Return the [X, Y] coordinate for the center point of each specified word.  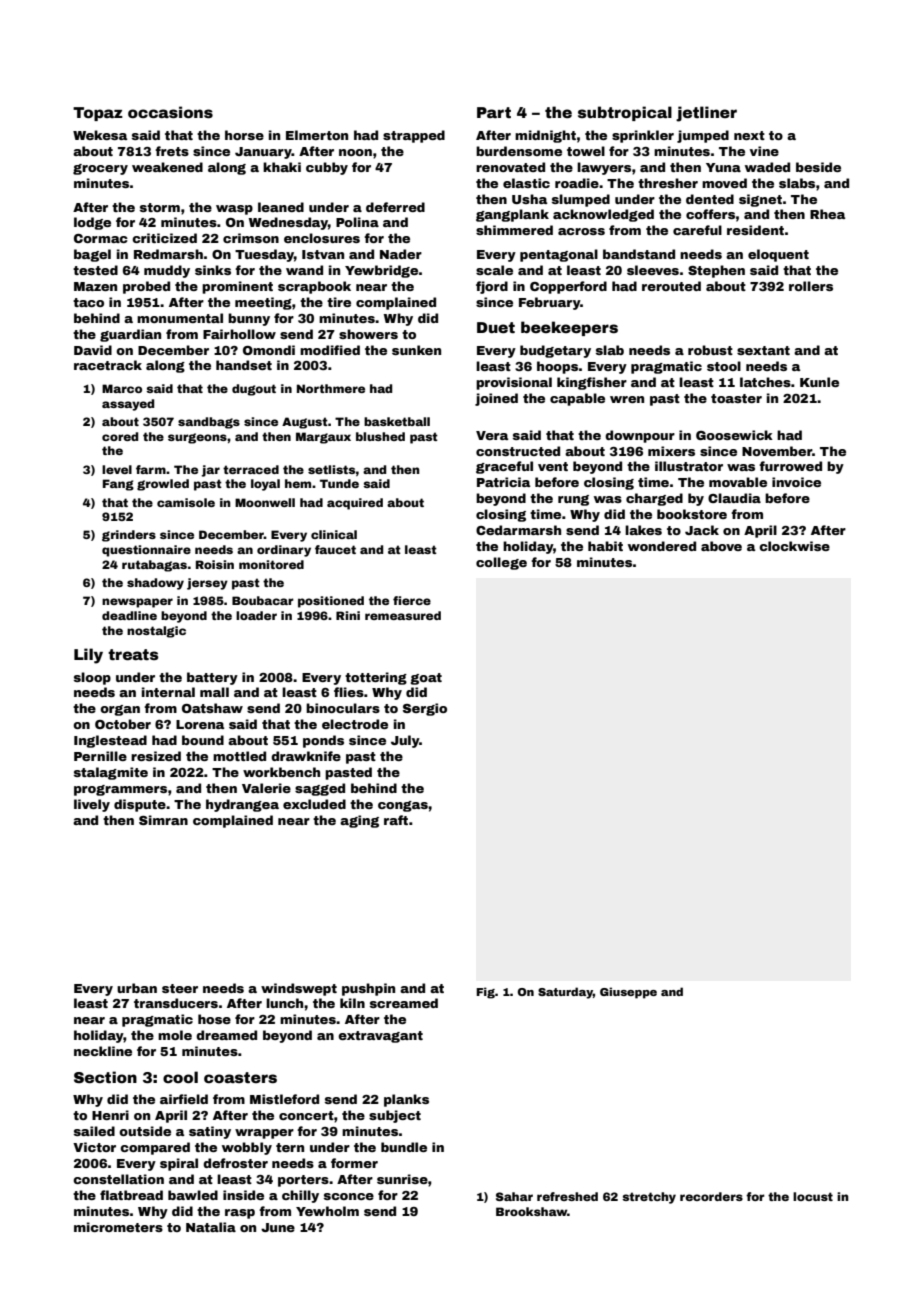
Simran [163, 820]
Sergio [425, 709]
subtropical [625, 113]
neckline [103, 1051]
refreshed [567, 1196]
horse [244, 135]
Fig [485, 993]
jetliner [706, 114]
